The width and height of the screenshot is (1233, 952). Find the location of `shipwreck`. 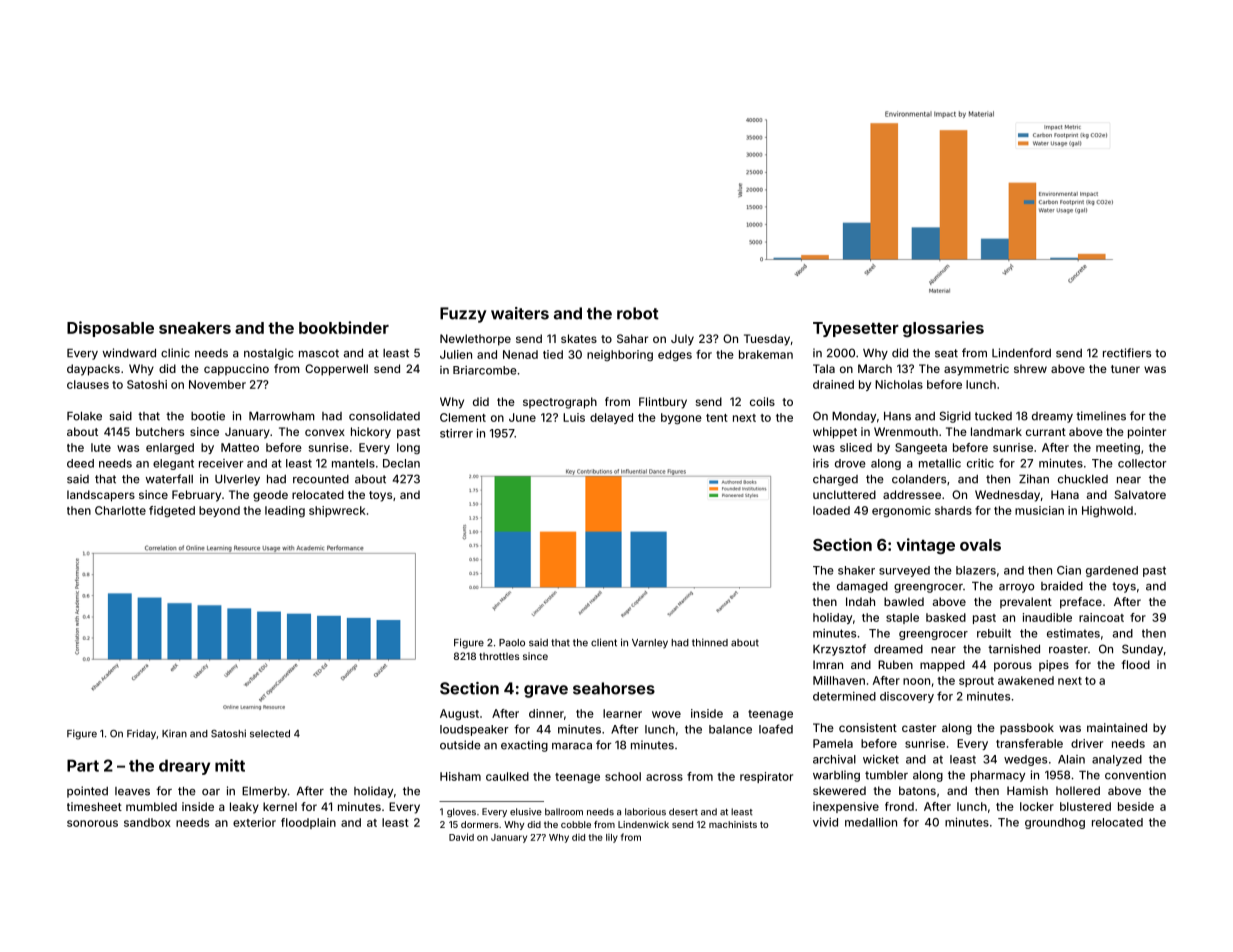

shipwreck is located at coordinates (337, 511).
